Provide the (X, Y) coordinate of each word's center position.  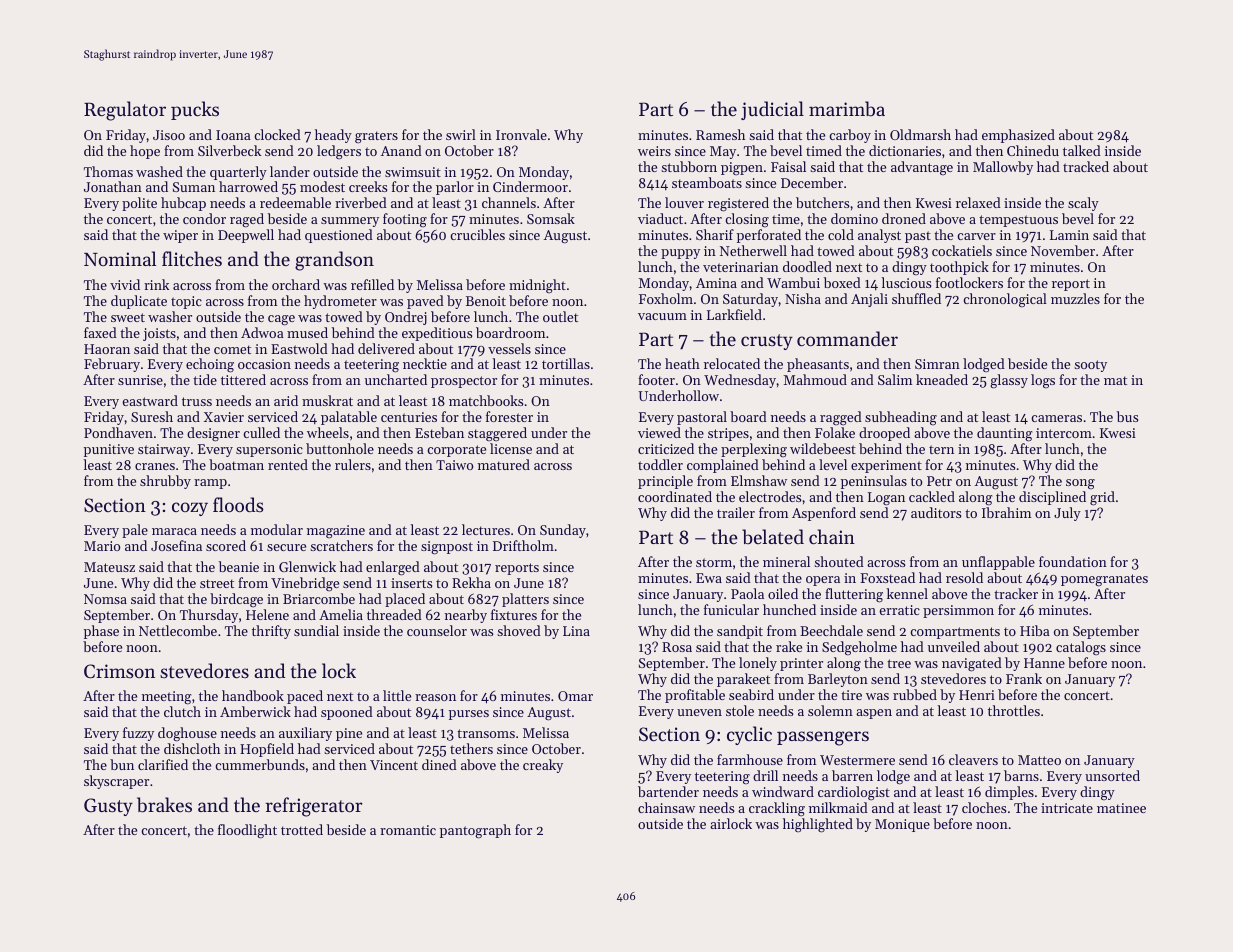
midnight (537, 286)
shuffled (916, 298)
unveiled (954, 646)
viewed (659, 432)
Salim (895, 379)
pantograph (475, 831)
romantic (408, 830)
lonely (758, 664)
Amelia (341, 614)
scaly (1083, 204)
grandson (334, 261)
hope (145, 152)
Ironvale (521, 134)
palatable (349, 418)
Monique (902, 825)
